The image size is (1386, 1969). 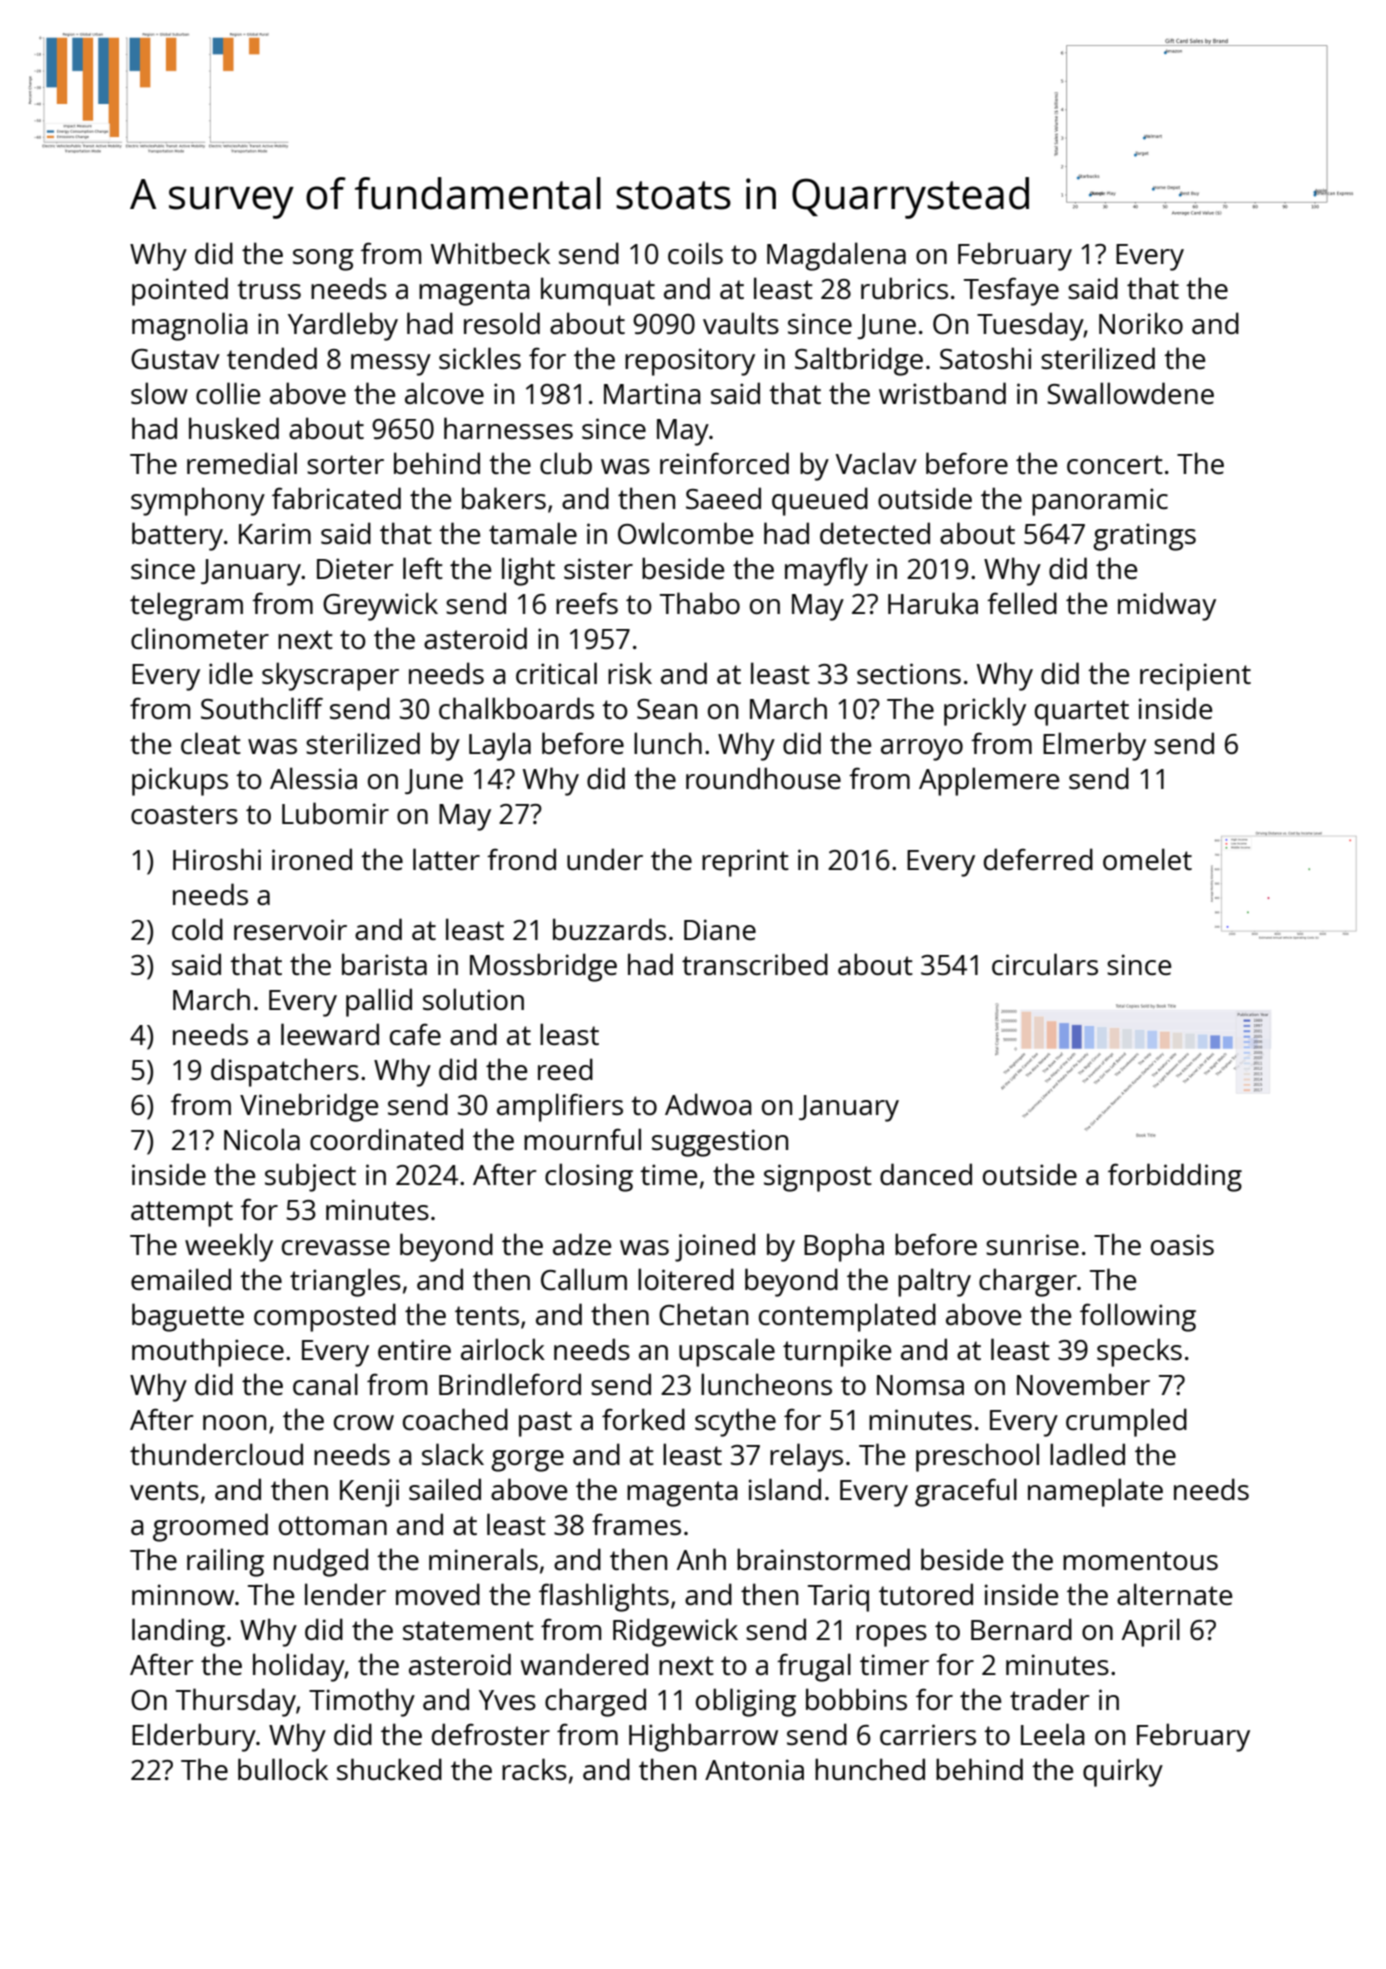 I want to click on Noriko, so click(x=1141, y=323).
